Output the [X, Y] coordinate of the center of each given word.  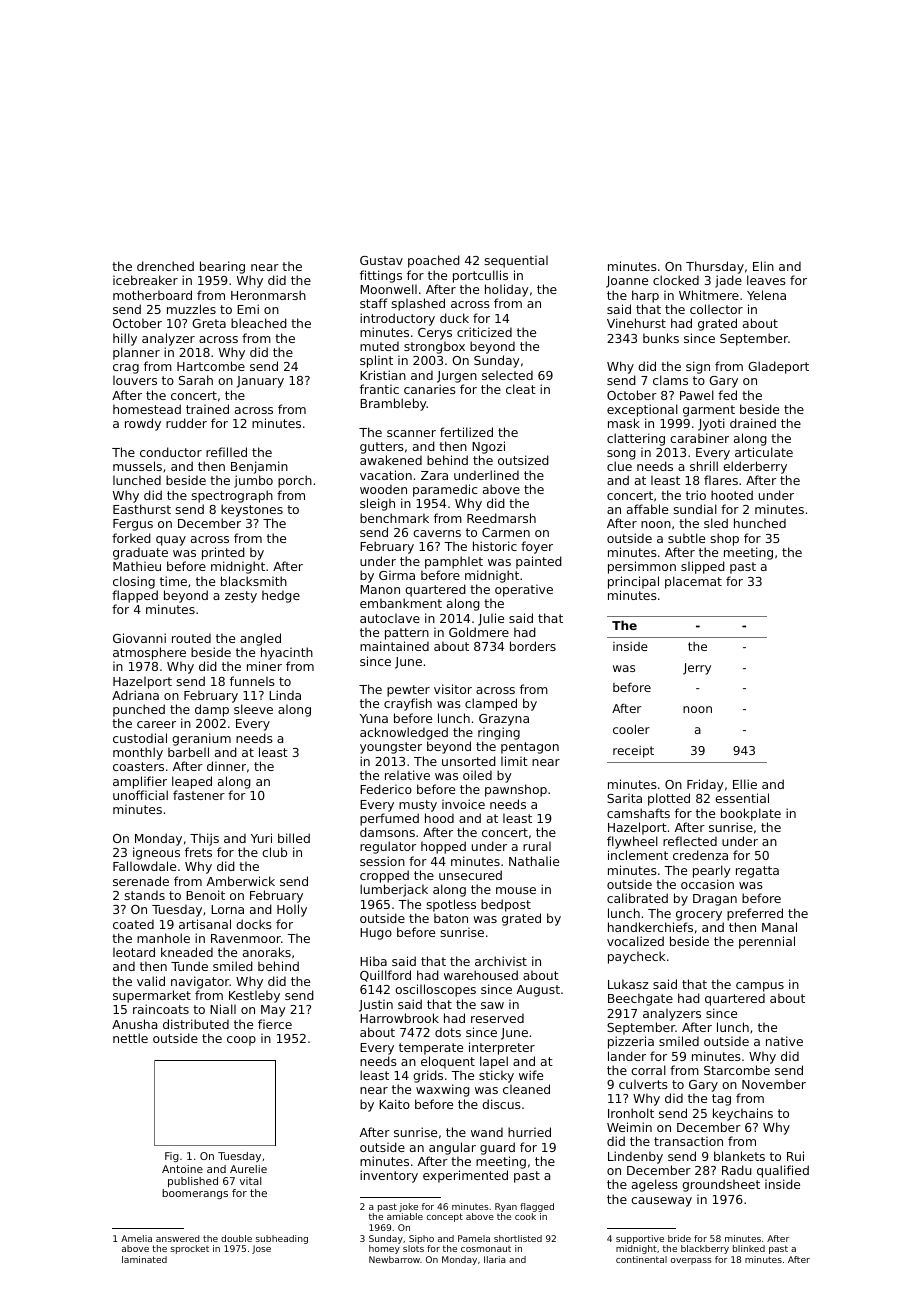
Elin [763, 266]
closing [134, 582]
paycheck [636, 957]
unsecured [470, 875]
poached [434, 261]
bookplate [751, 814]
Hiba [373, 961]
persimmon [642, 567]
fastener [199, 795]
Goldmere [479, 632]
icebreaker [145, 280]
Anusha [134, 1024]
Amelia [136, 1238]
